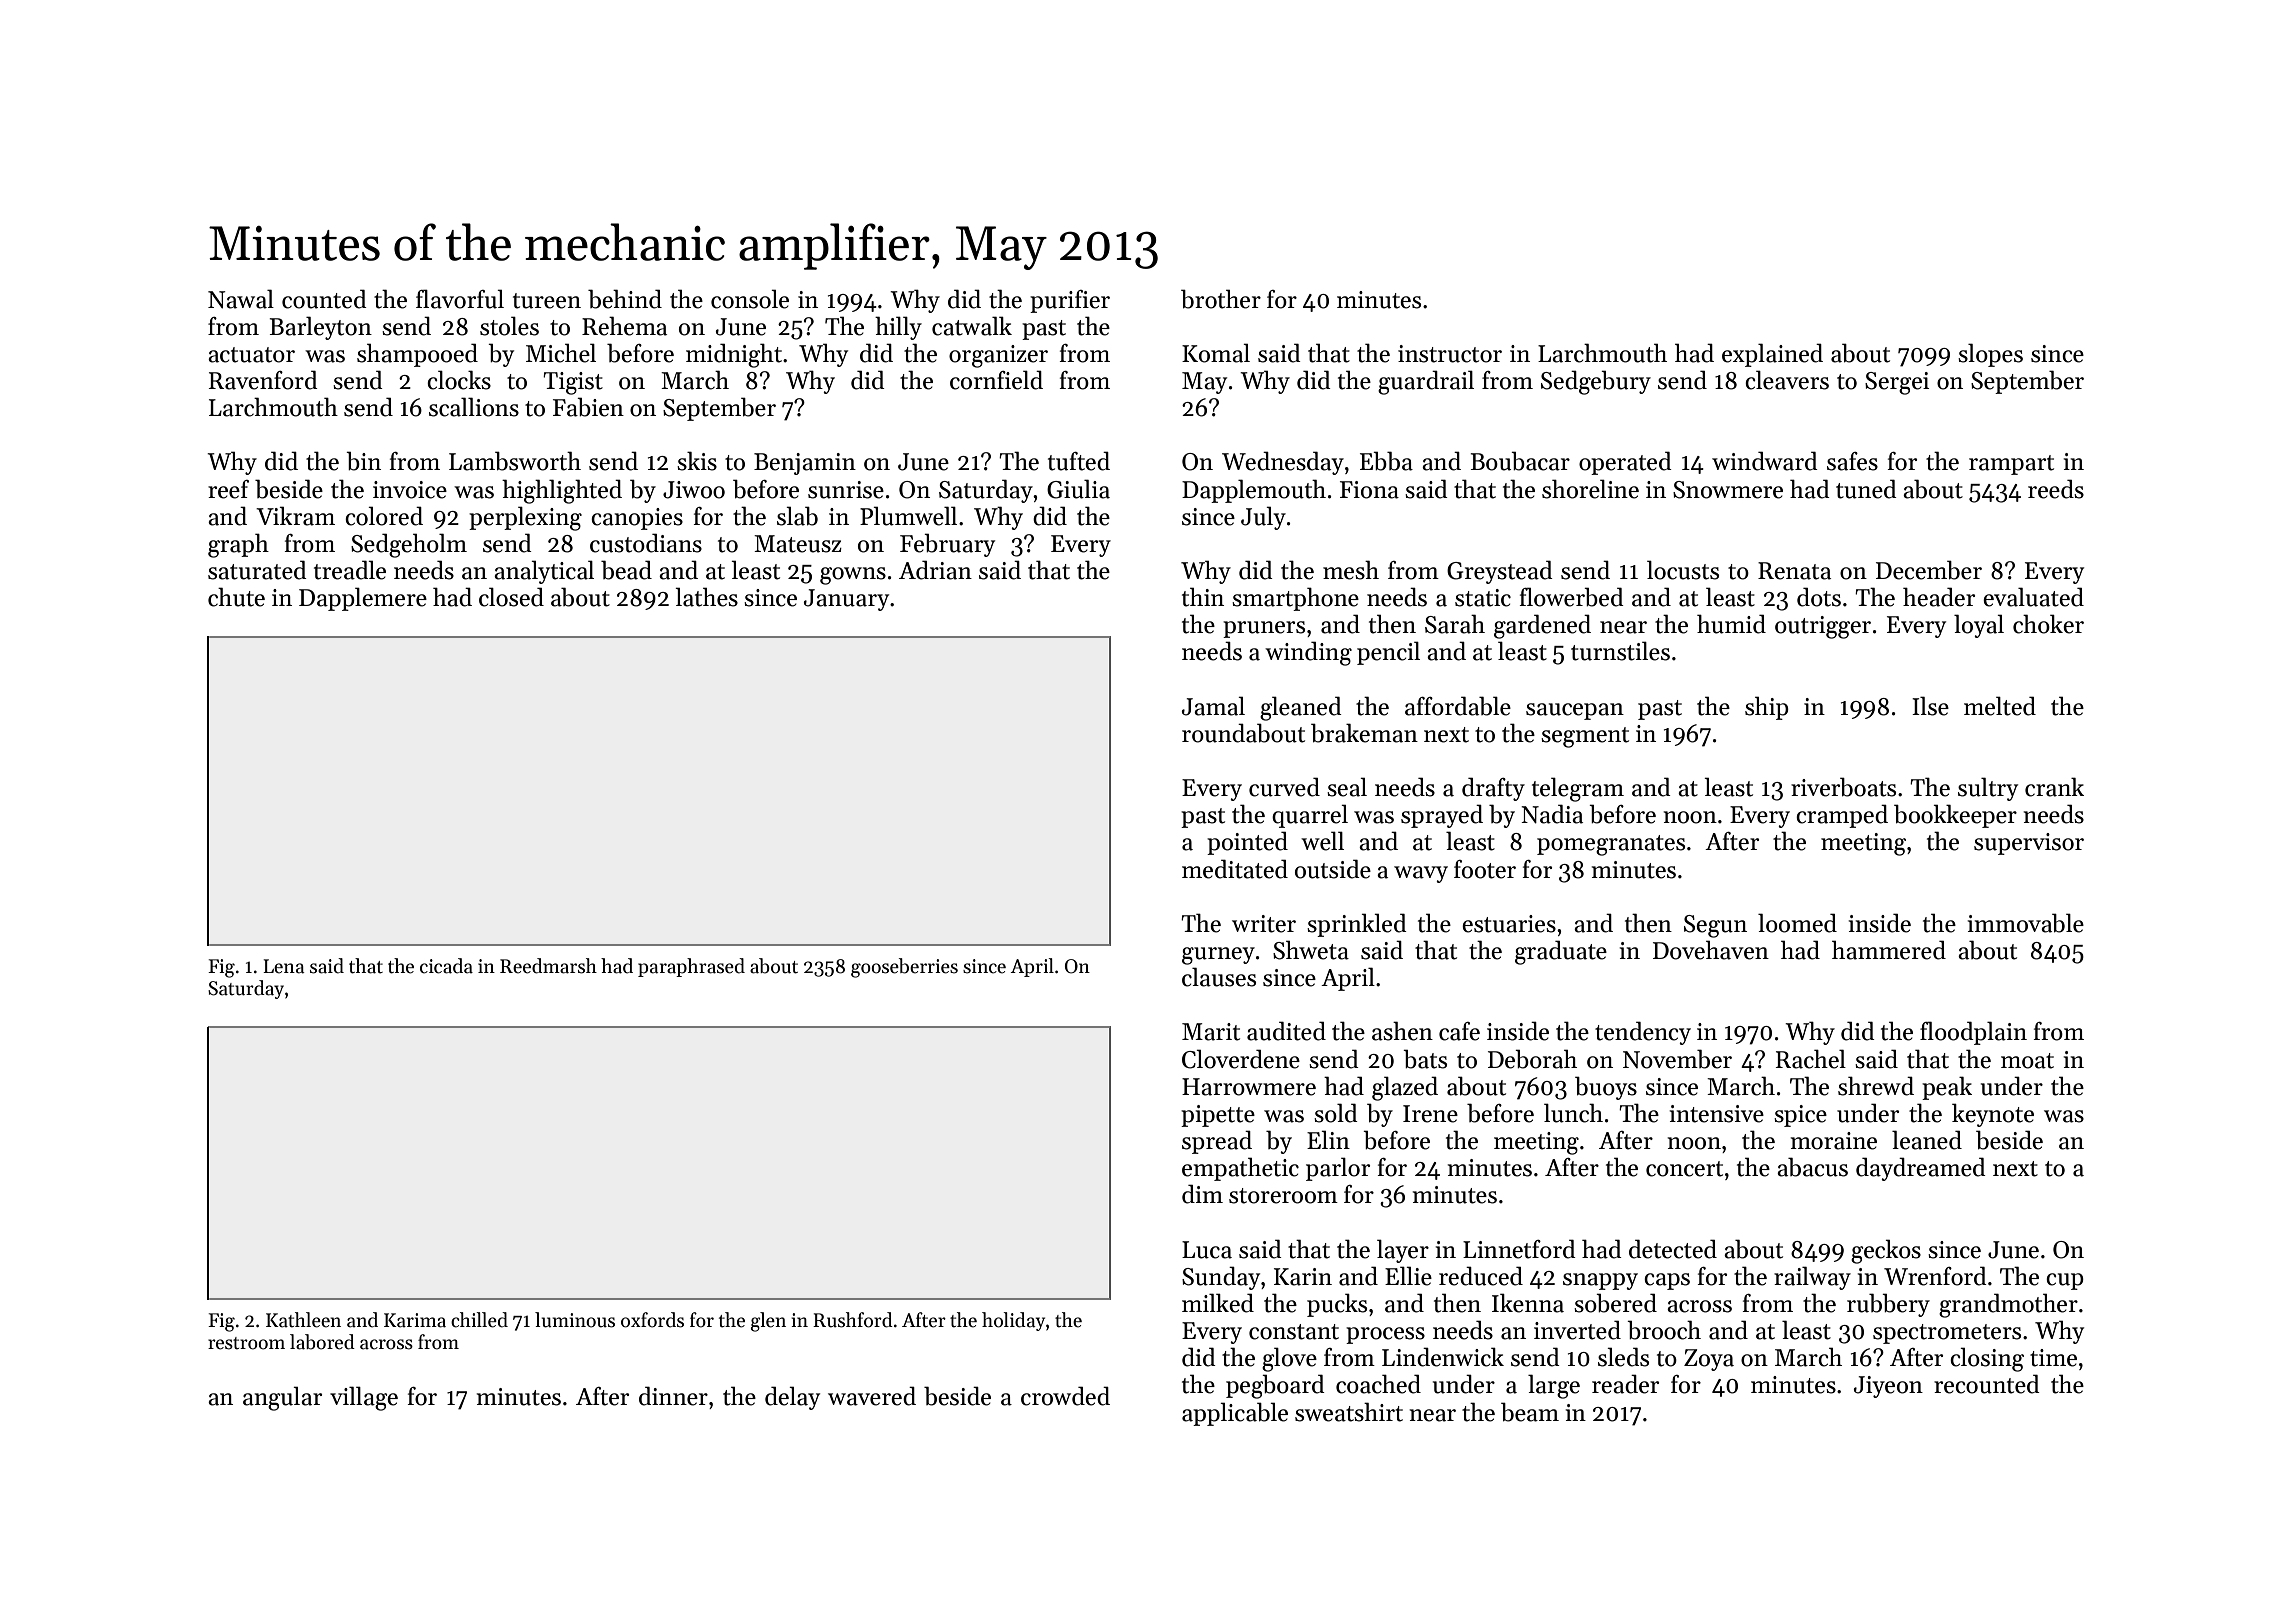 The height and width of the image is (1620, 2292). Describe the element at coordinates (1611, 845) in the image. I see `pomegranates` at that location.
